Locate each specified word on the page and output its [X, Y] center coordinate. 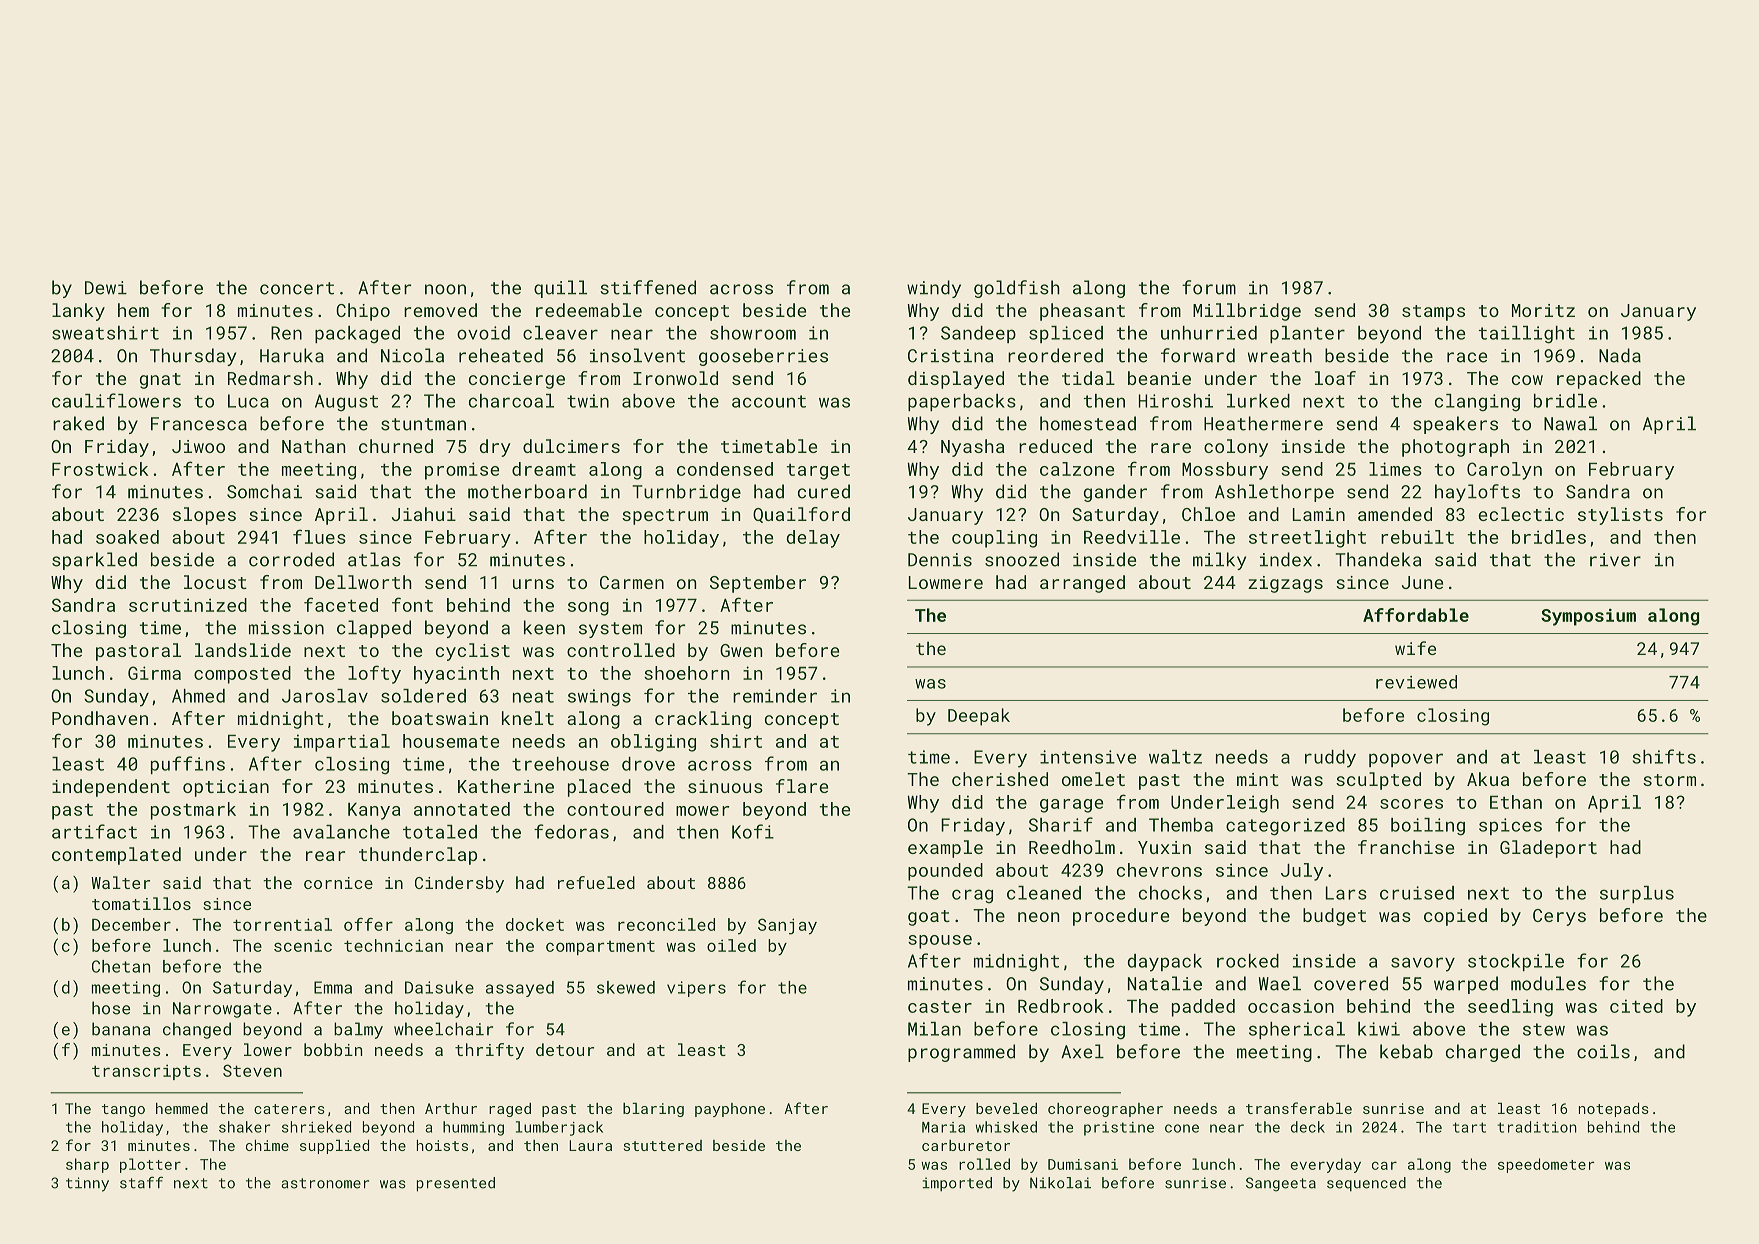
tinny [87, 1184]
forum [1209, 287]
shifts [1664, 756]
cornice [338, 883]
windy [934, 289]
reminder [775, 696]
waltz [1175, 757]
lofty [374, 674]
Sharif [1061, 824]
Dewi [106, 288]
